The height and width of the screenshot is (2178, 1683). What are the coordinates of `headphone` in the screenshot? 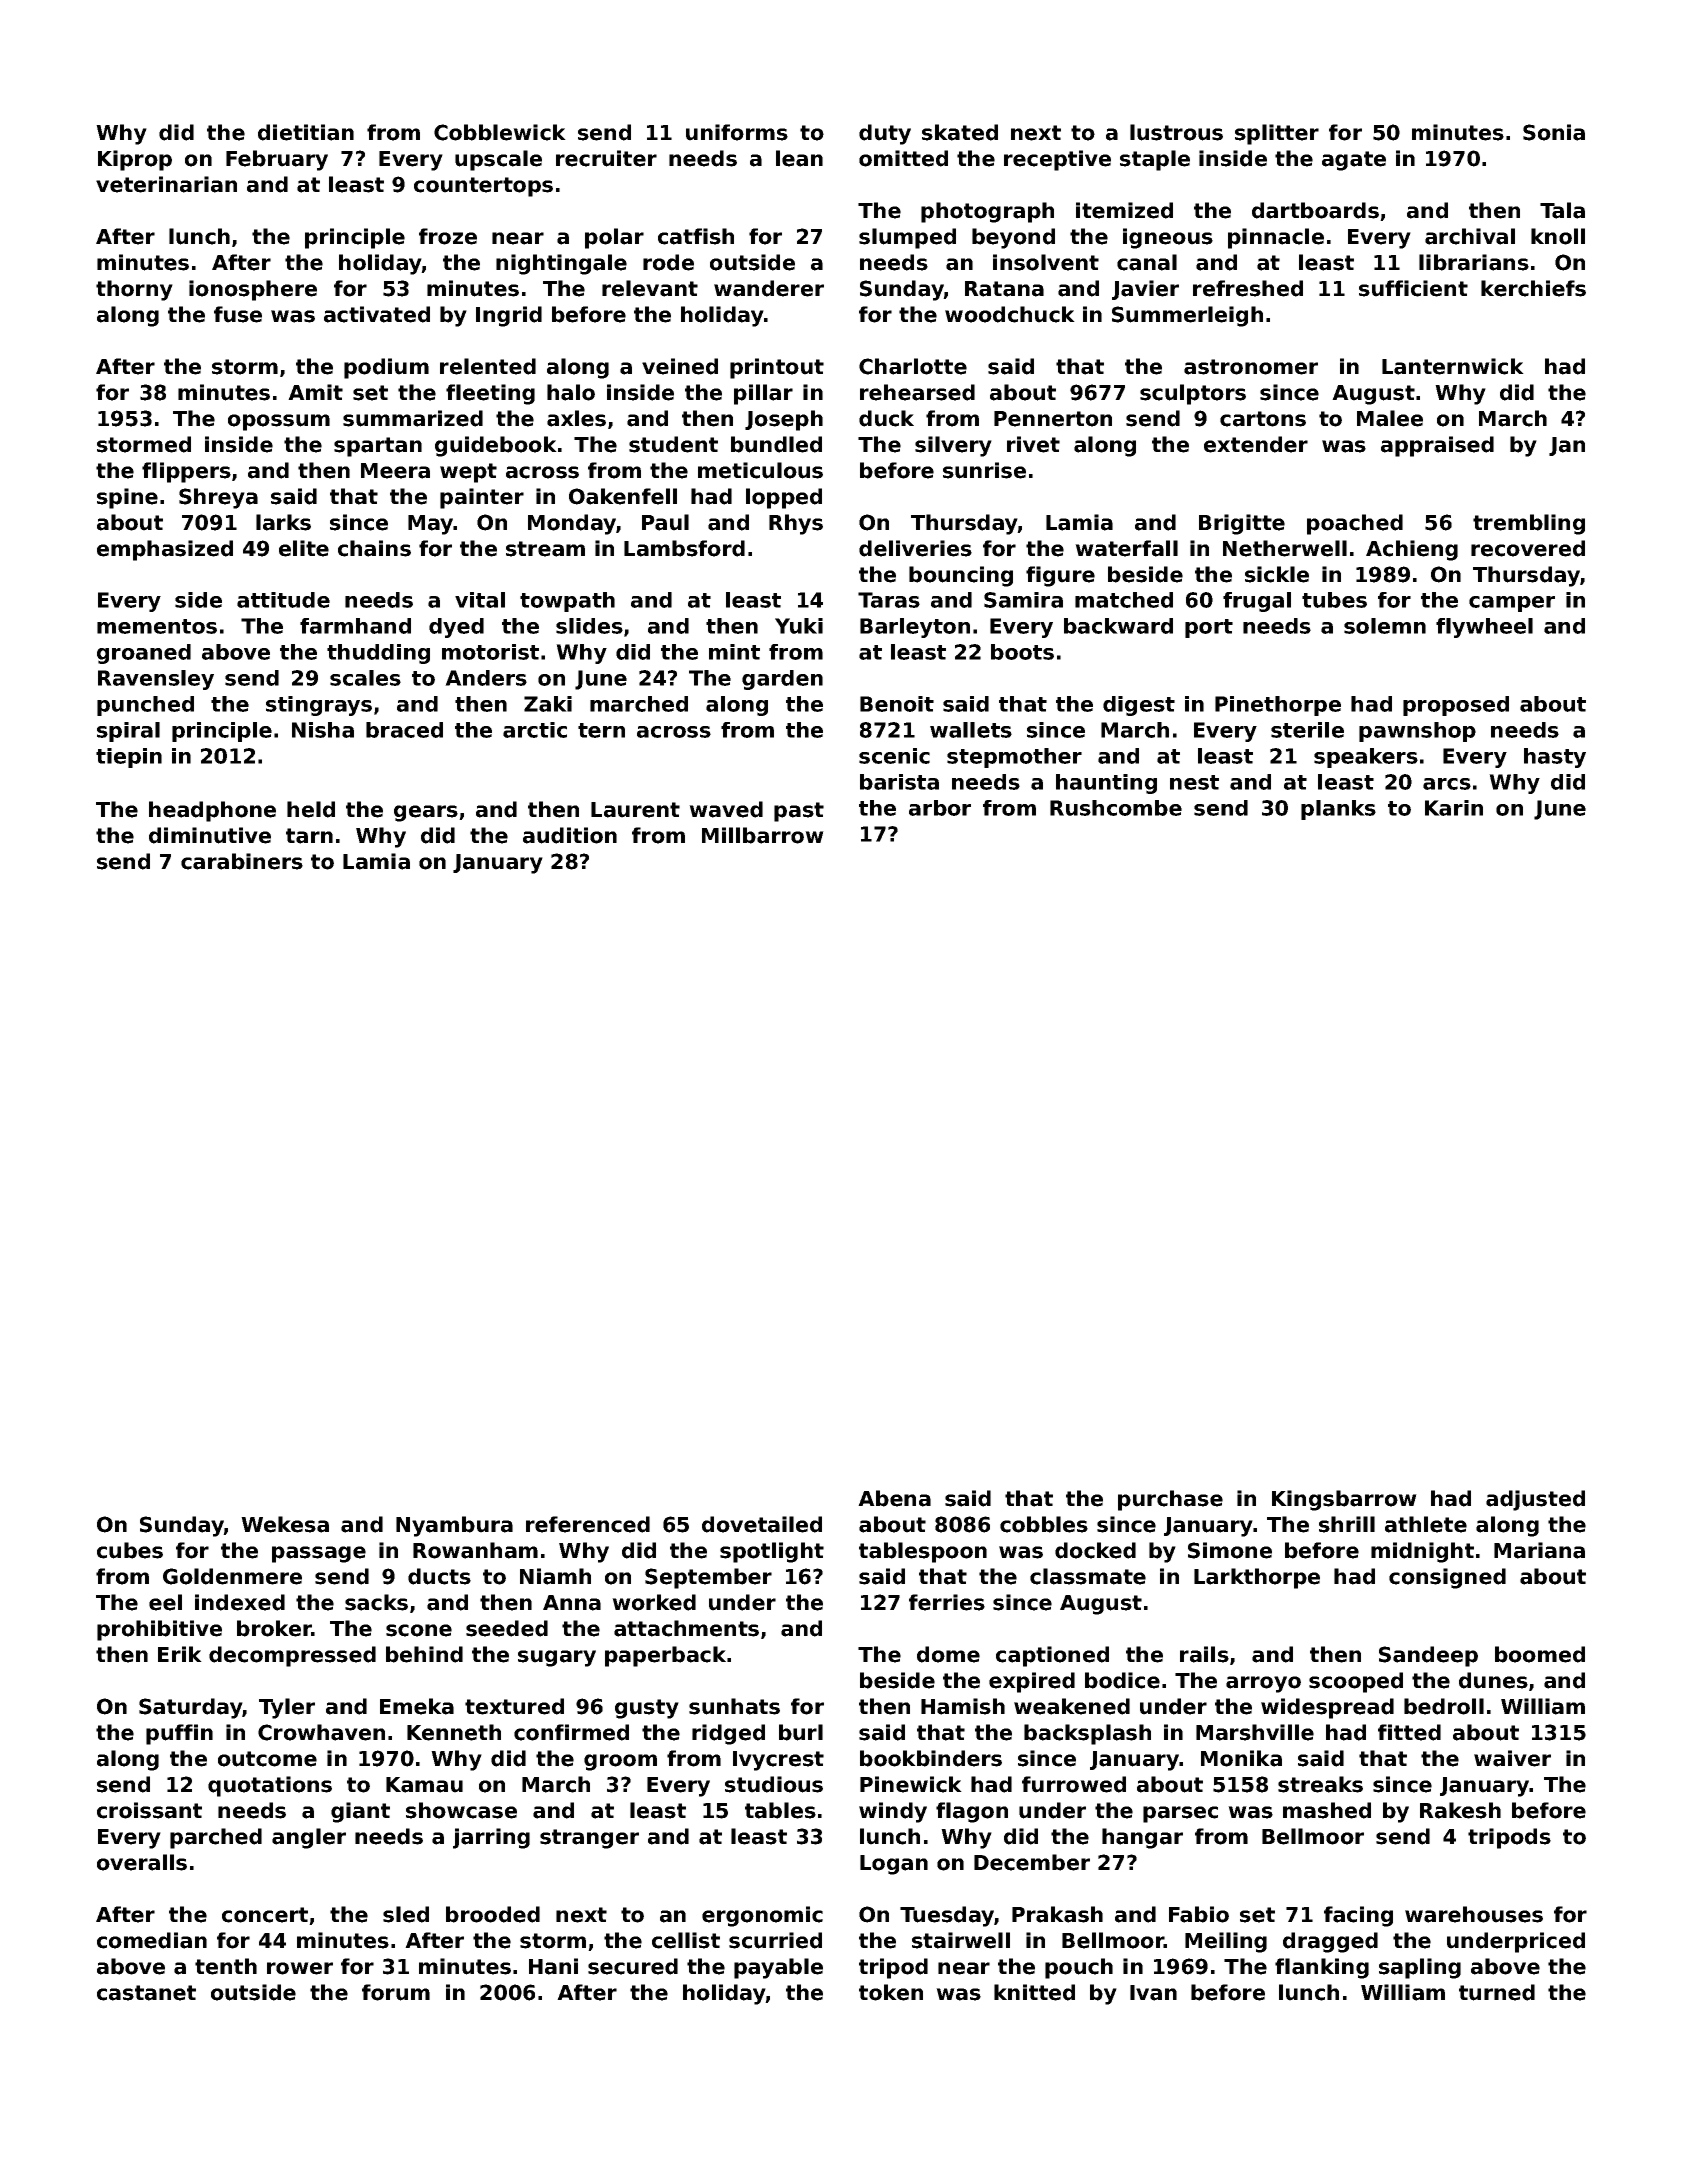 It's located at (212, 811).
